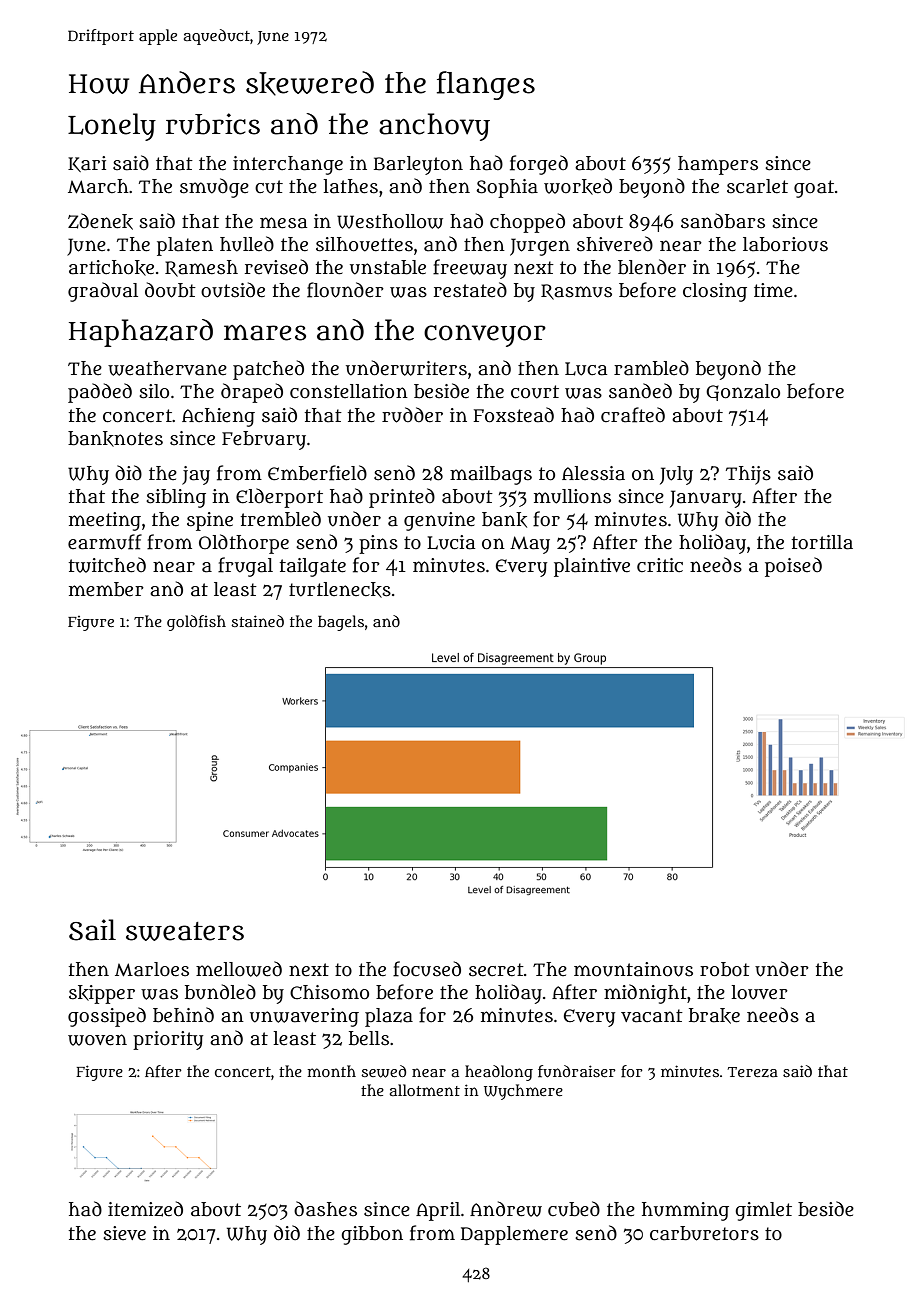 This page has height=1308, width=924. I want to click on mountainous, so click(633, 969).
